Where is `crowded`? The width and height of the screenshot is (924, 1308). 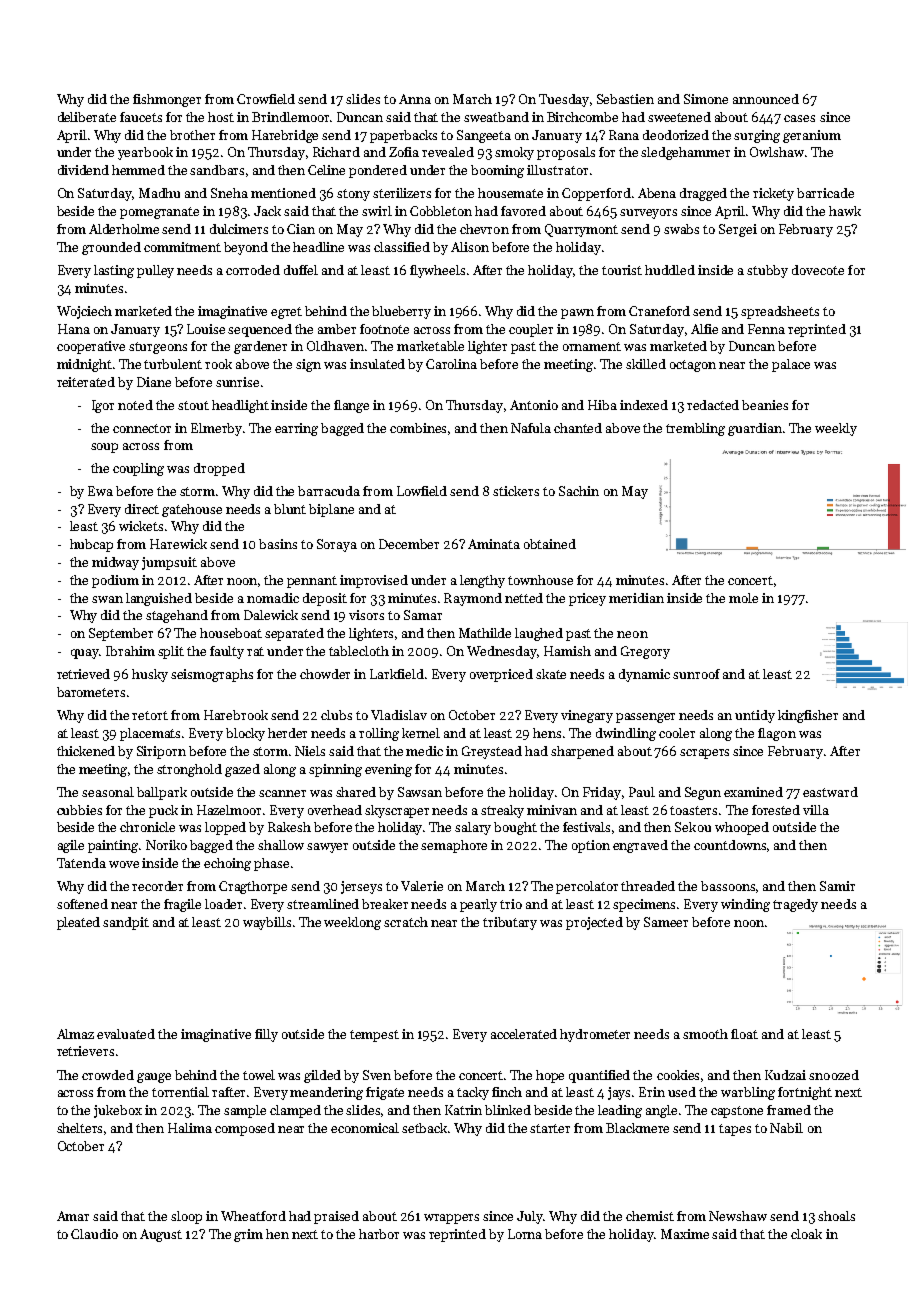
crowded is located at coordinates (108, 1075).
